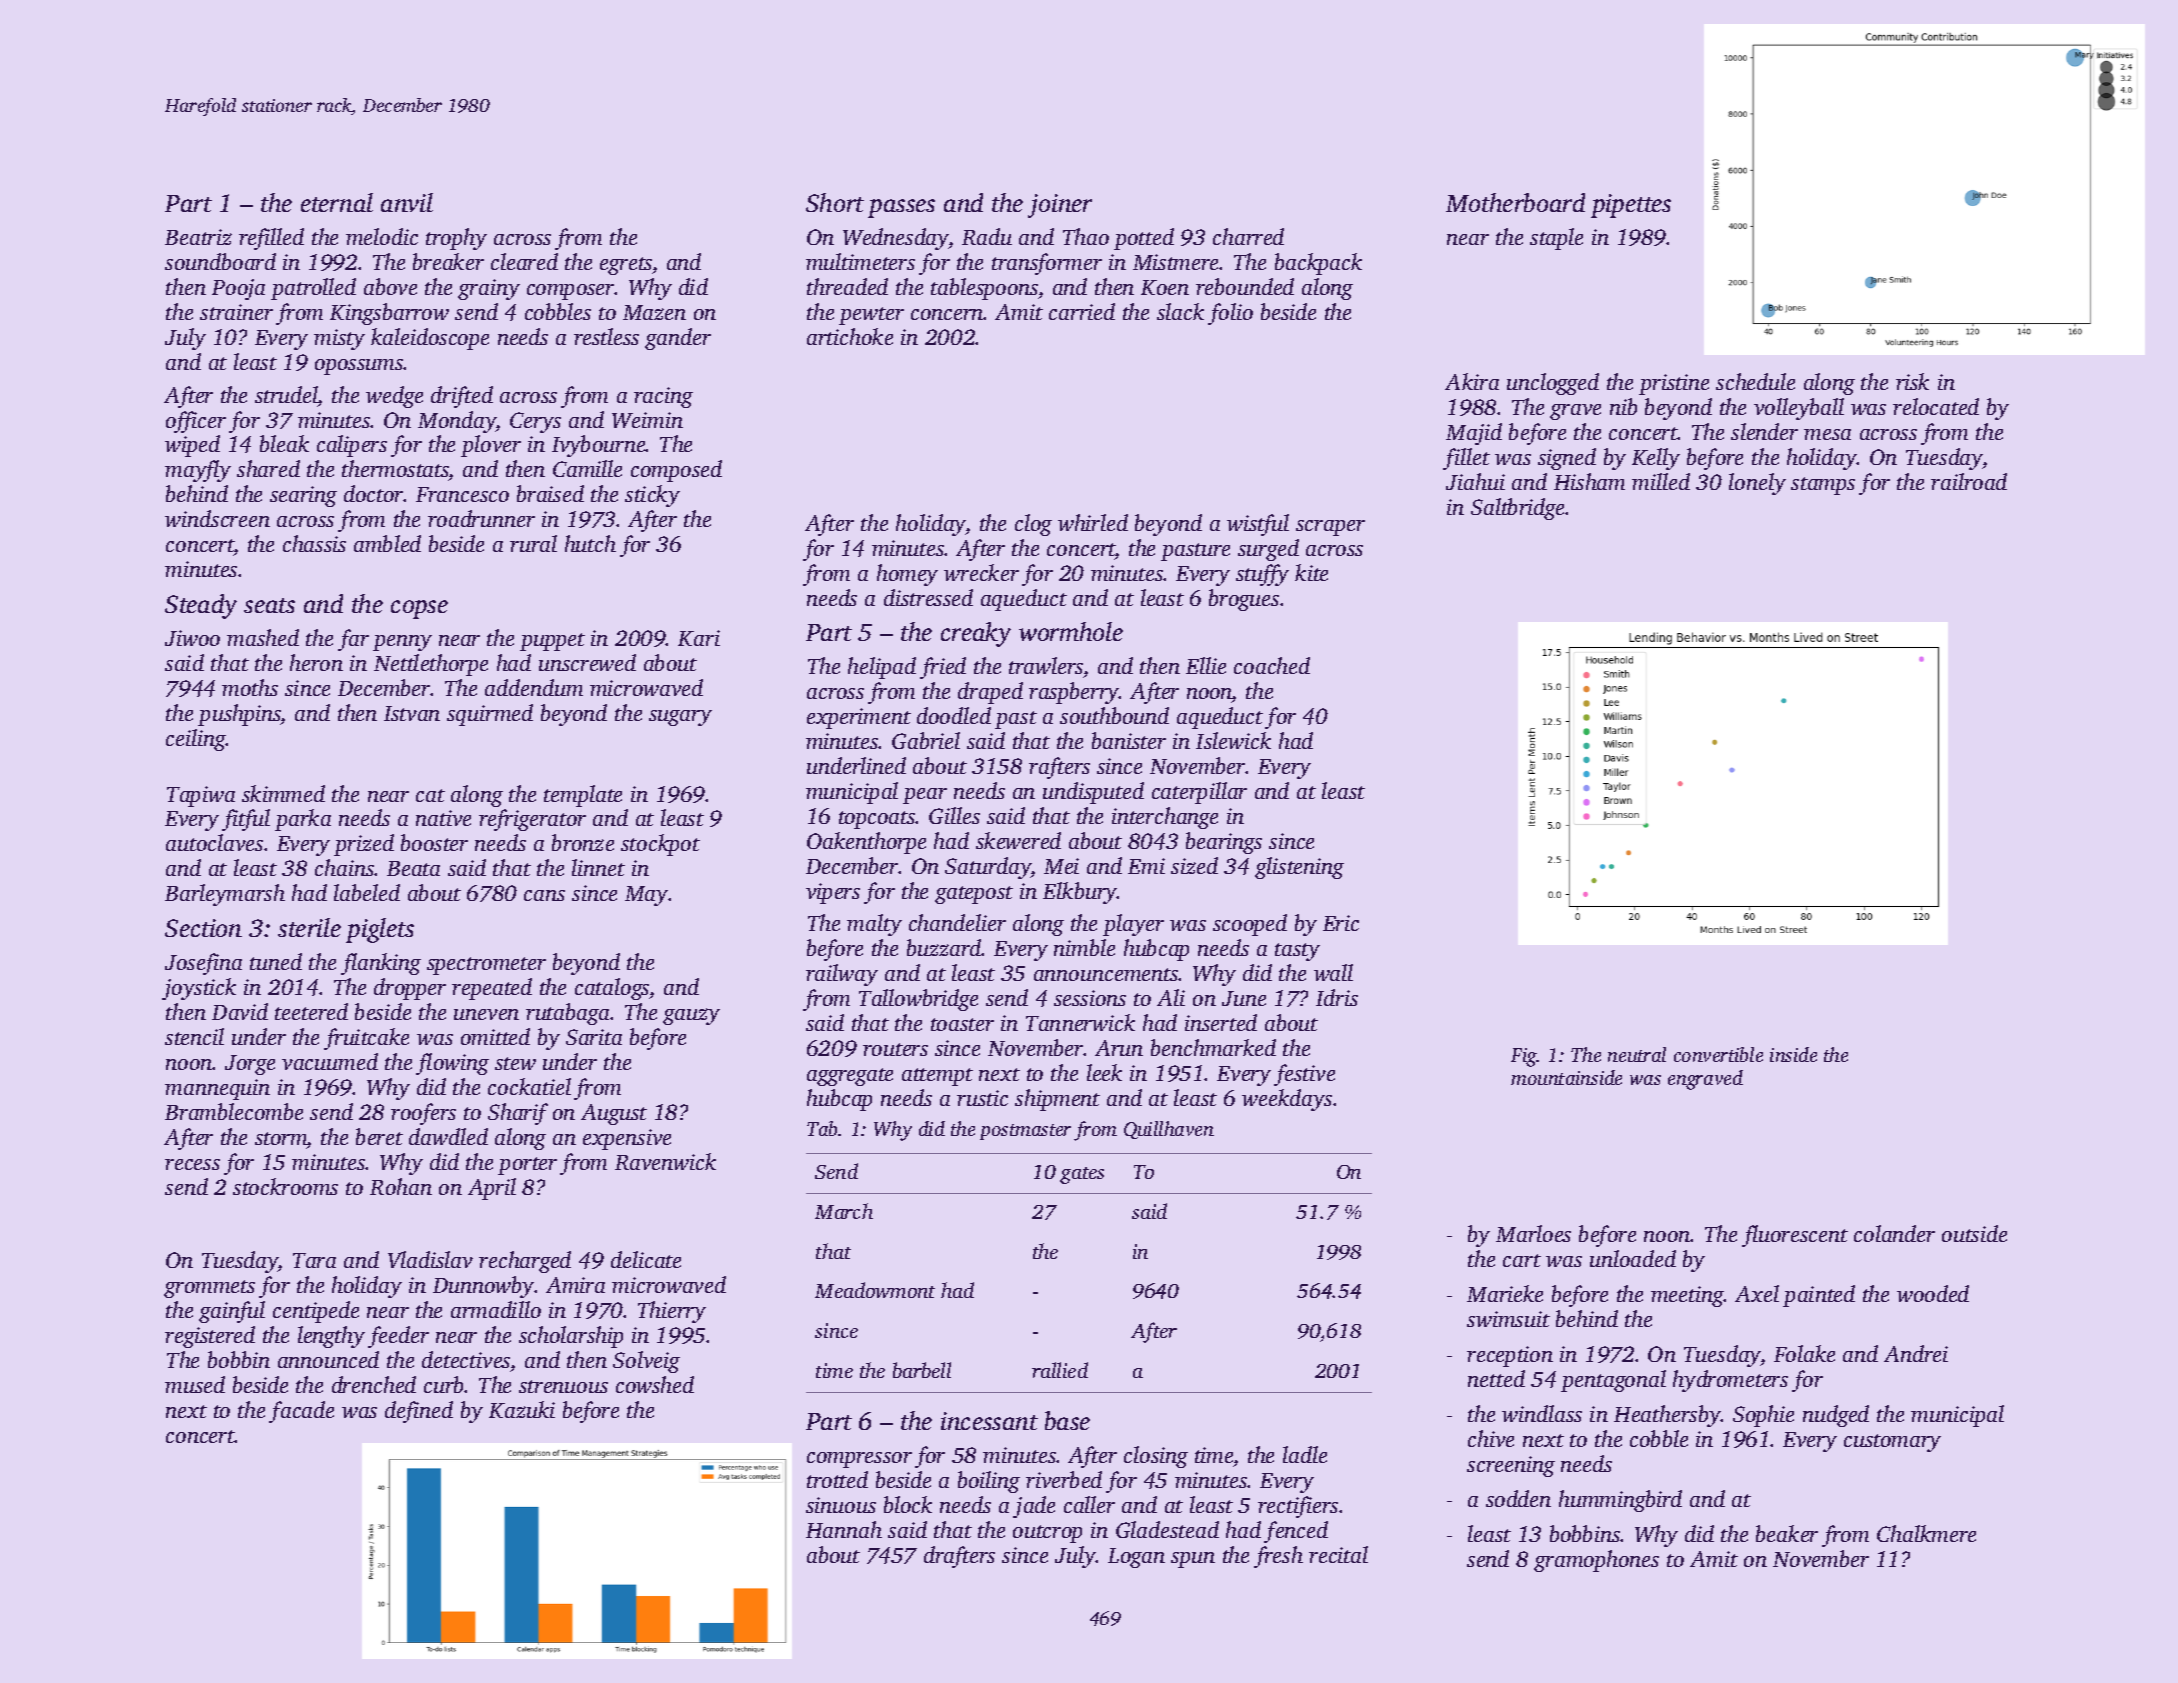 Image resolution: width=2178 pixels, height=1683 pixels. Describe the element at coordinates (1631, 206) in the screenshot. I see `pipettes` at that location.
